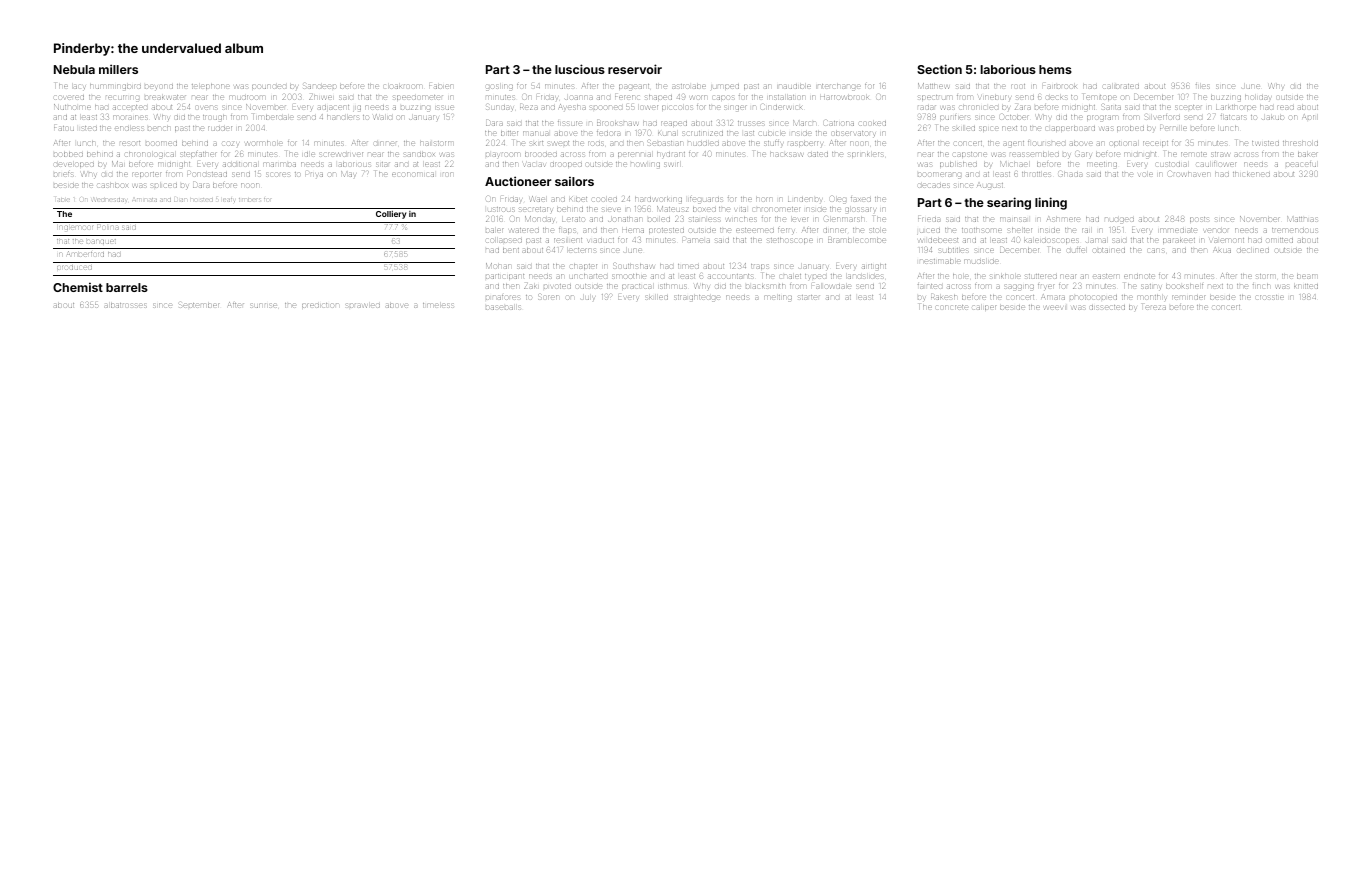  I want to click on threshold, so click(1300, 143).
